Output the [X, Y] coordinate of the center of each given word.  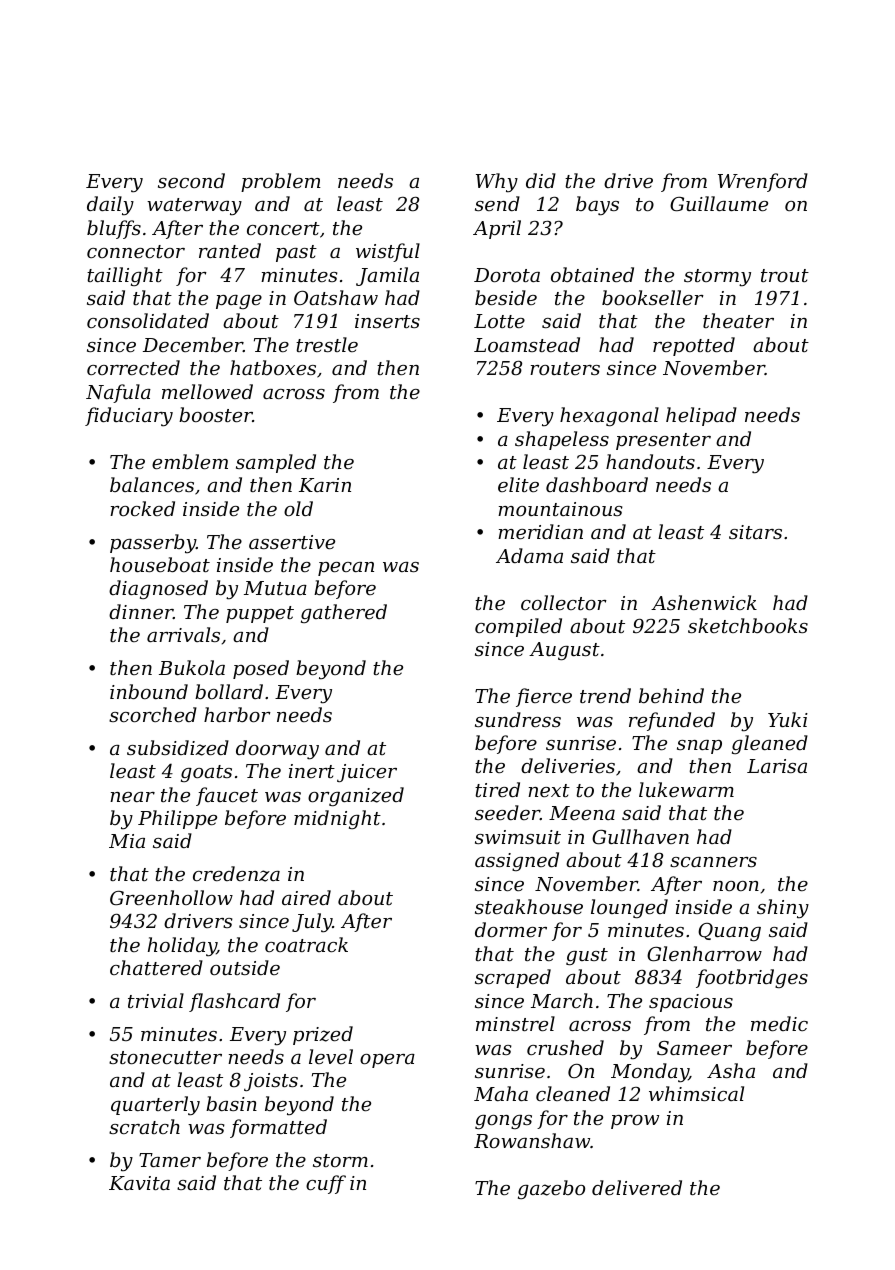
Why [497, 183]
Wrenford [763, 182]
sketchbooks [748, 625]
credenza [236, 874]
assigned [517, 861]
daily [110, 206]
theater [738, 320]
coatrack [306, 944]
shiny [783, 909]
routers [565, 368]
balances [152, 484]
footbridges [752, 978]
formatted [278, 1128]
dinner [141, 611]
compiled [518, 627]
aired [306, 897]
